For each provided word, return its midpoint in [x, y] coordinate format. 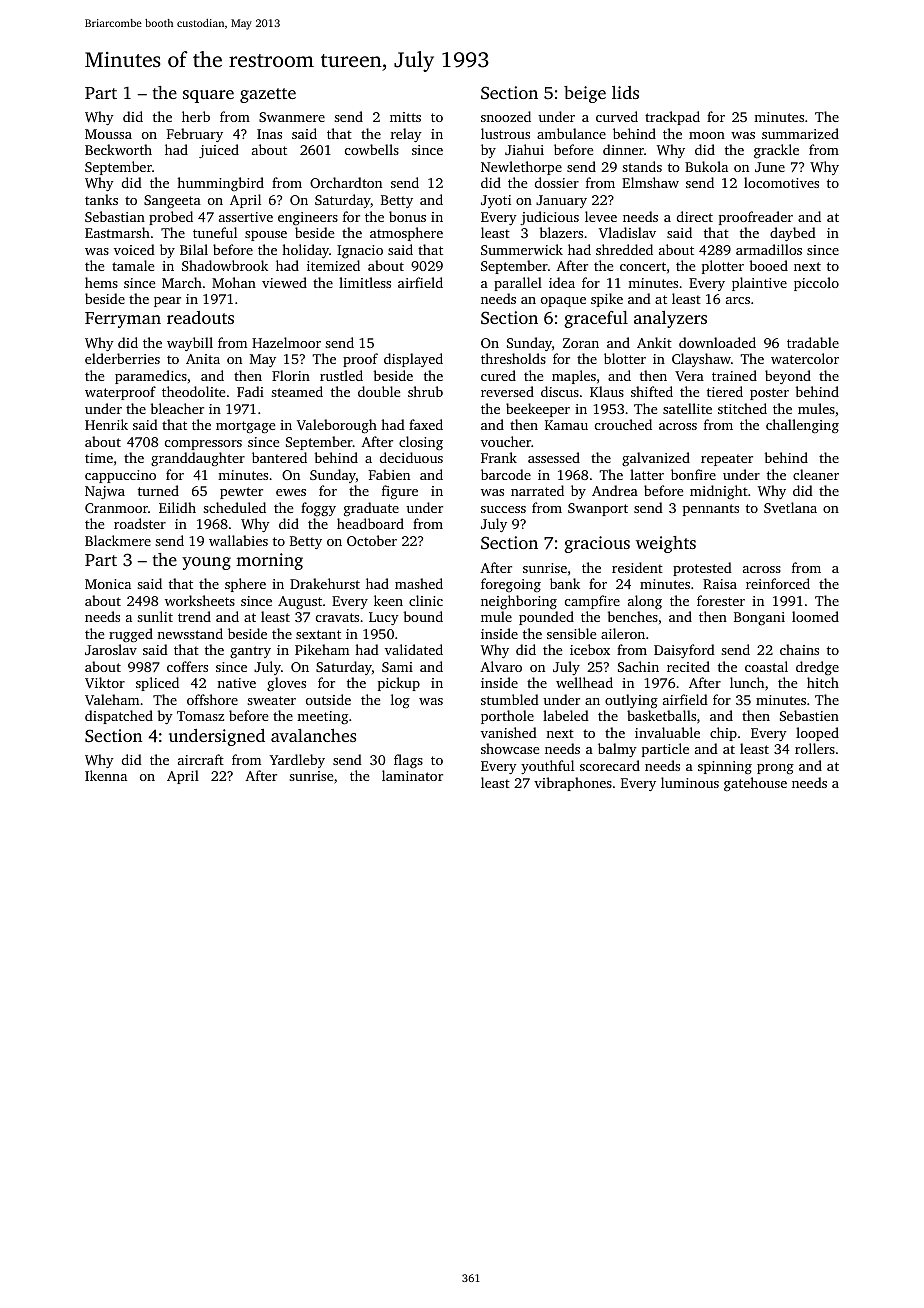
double [379, 391]
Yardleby [297, 761]
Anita [203, 359]
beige [585, 94]
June [770, 167]
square [208, 96]
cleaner [816, 474]
